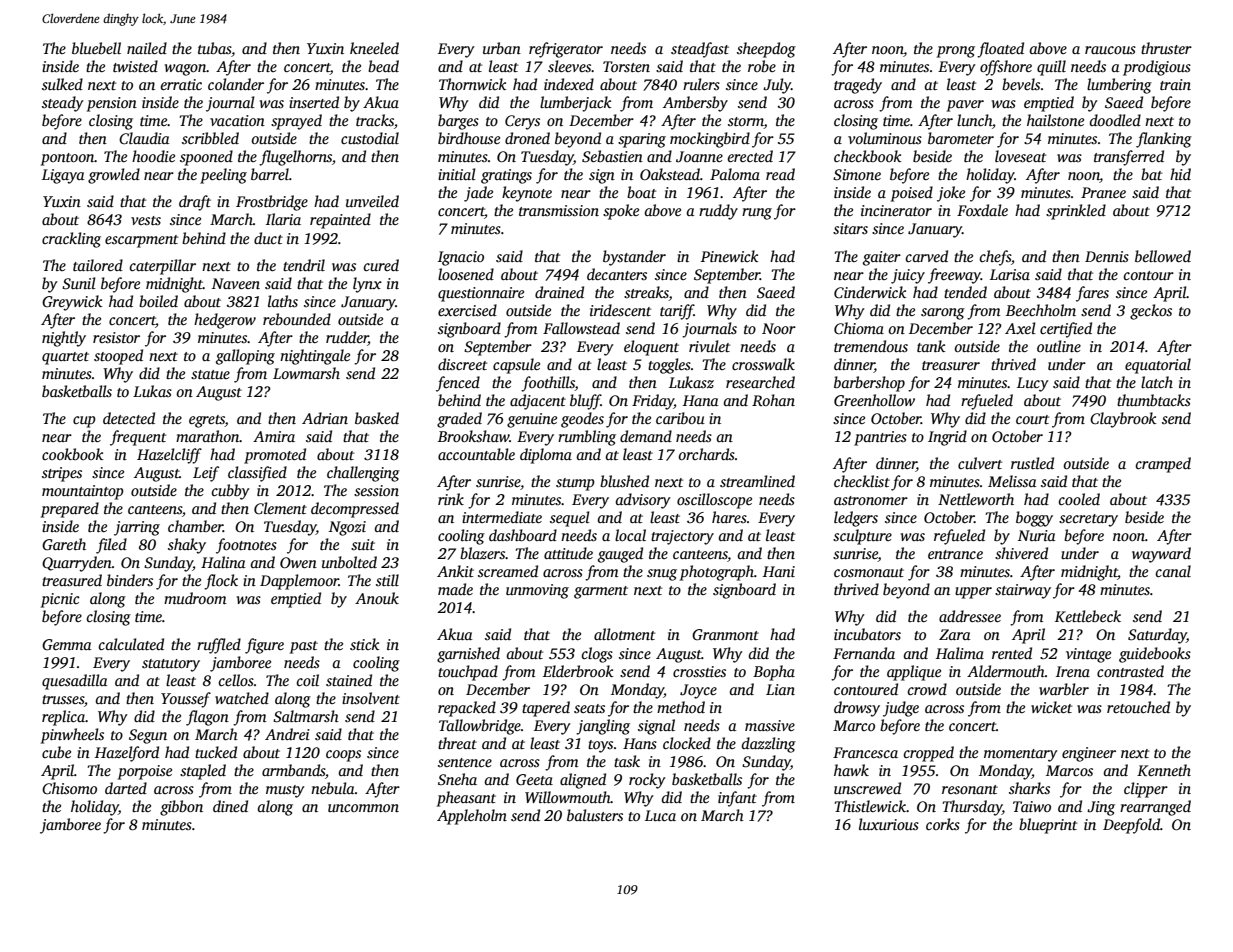 The height and width of the page is (952, 1233). I want to click on inserted, so click(314, 102).
